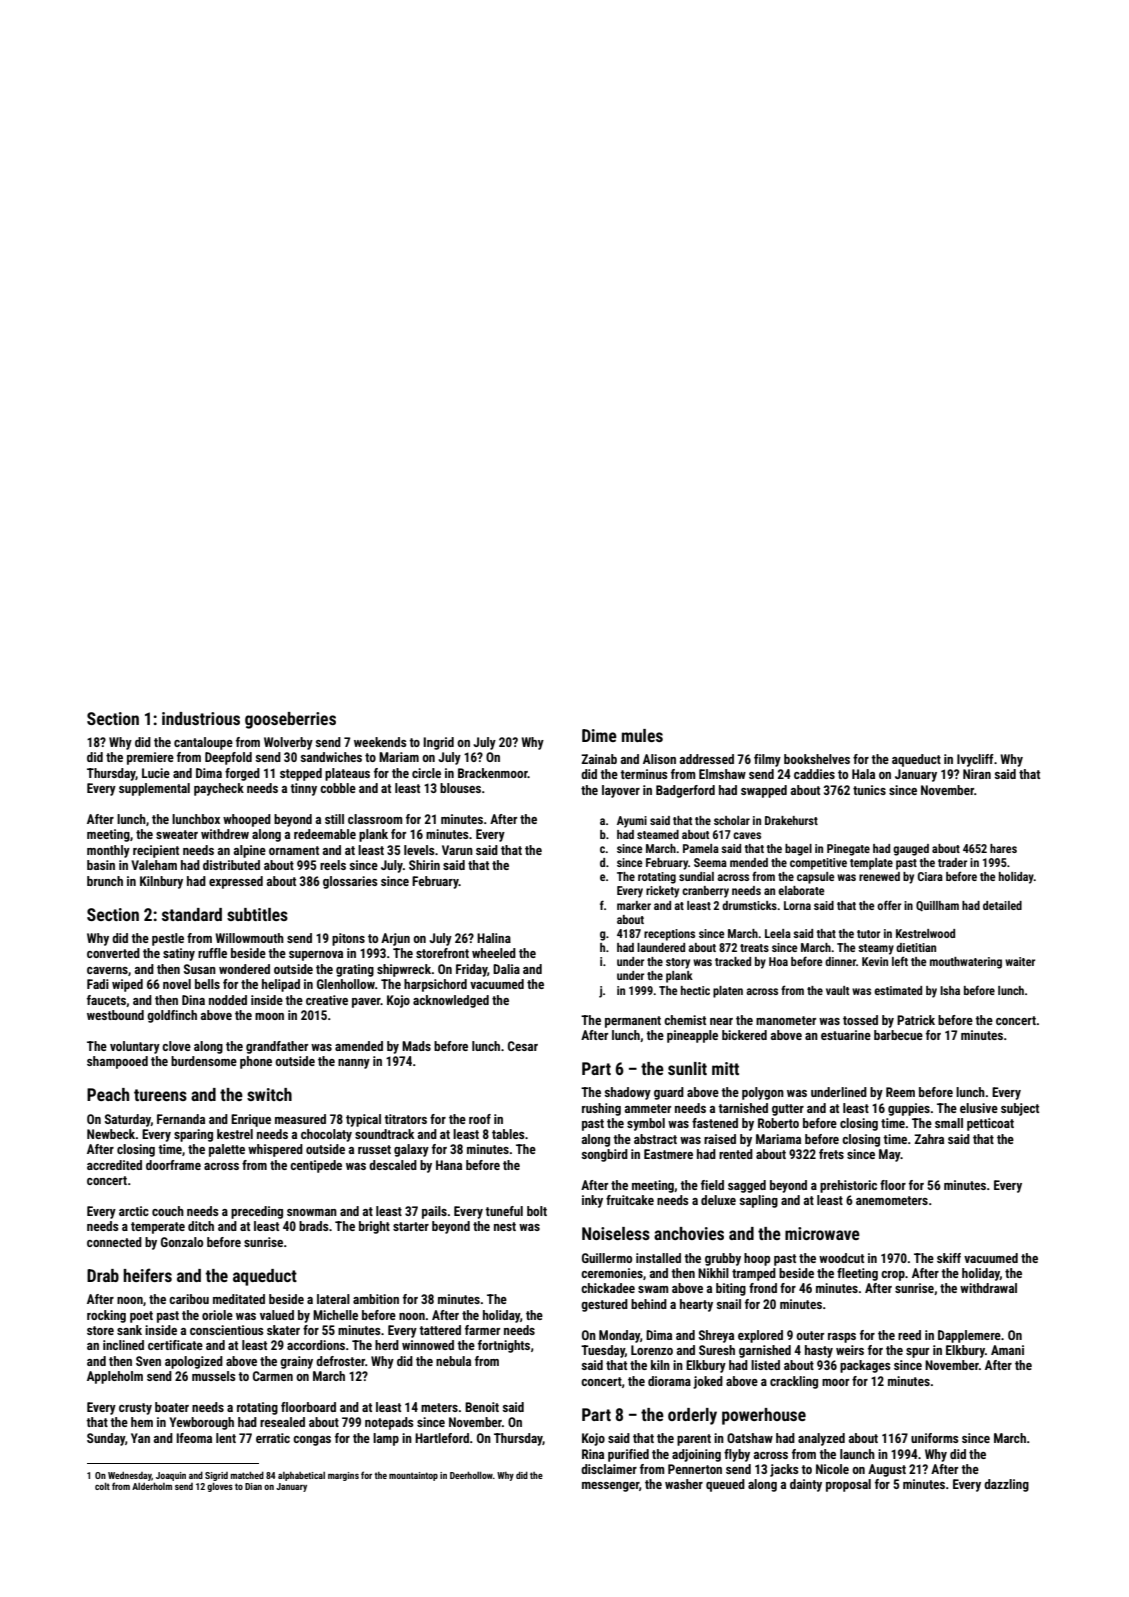  Describe the element at coordinates (1003, 848) in the page. I see `hares` at that location.
